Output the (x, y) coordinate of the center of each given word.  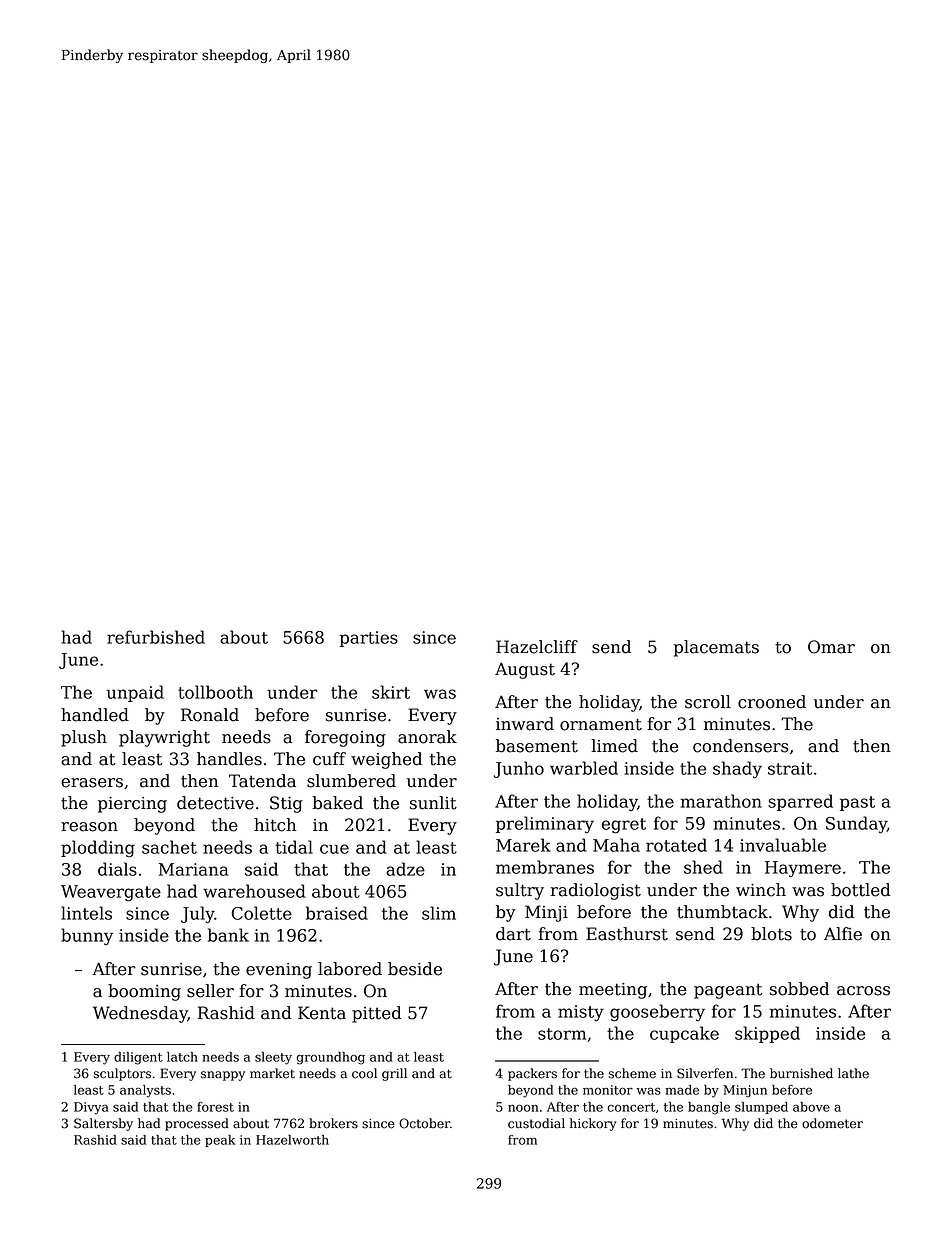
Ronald (210, 715)
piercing (132, 805)
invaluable (783, 845)
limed (614, 746)
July (198, 915)
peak (220, 1141)
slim (439, 913)
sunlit (433, 803)
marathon (721, 801)
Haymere (803, 869)
